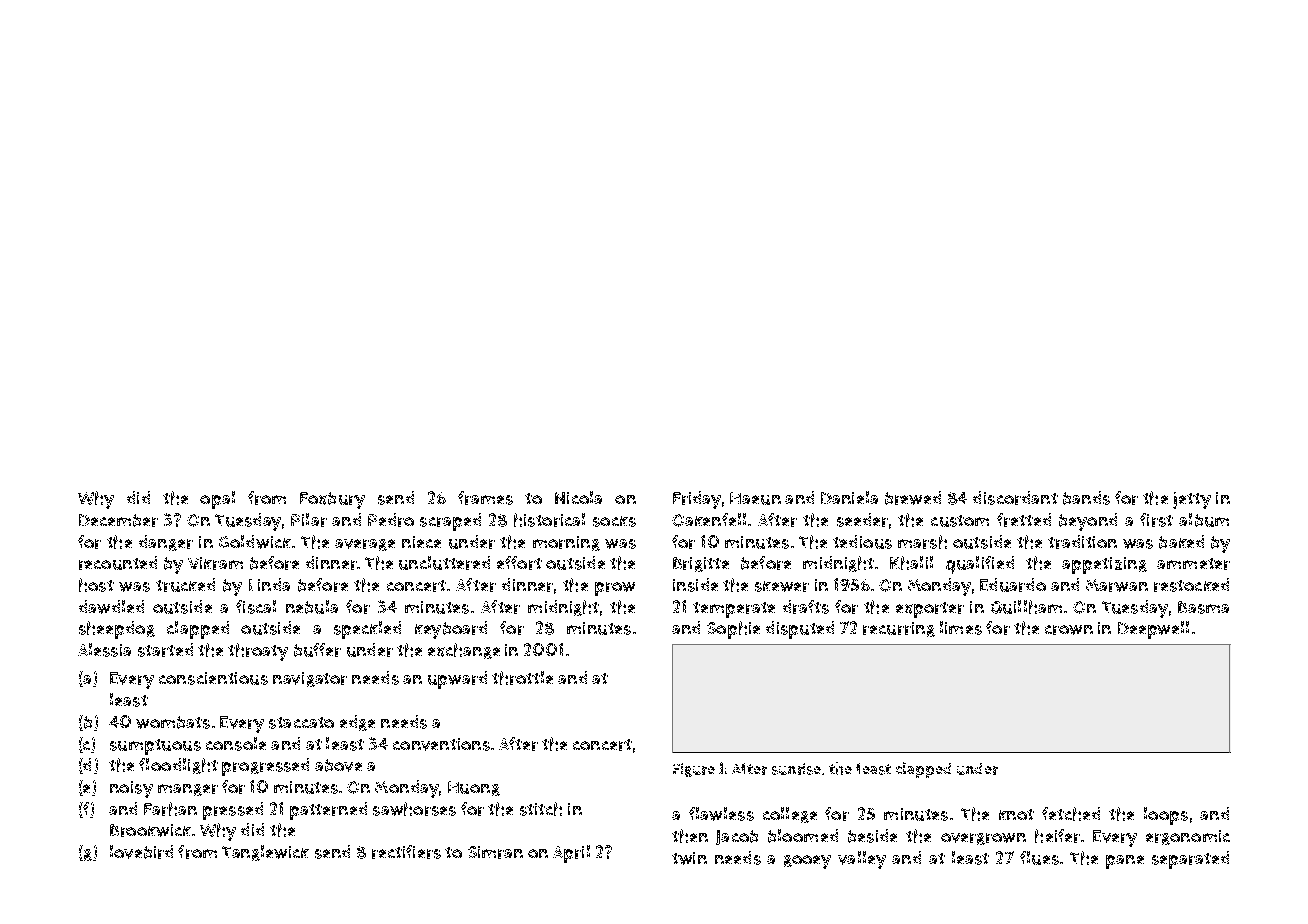 The width and height of the screenshot is (1308, 924). I want to click on marsh, so click(922, 542).
